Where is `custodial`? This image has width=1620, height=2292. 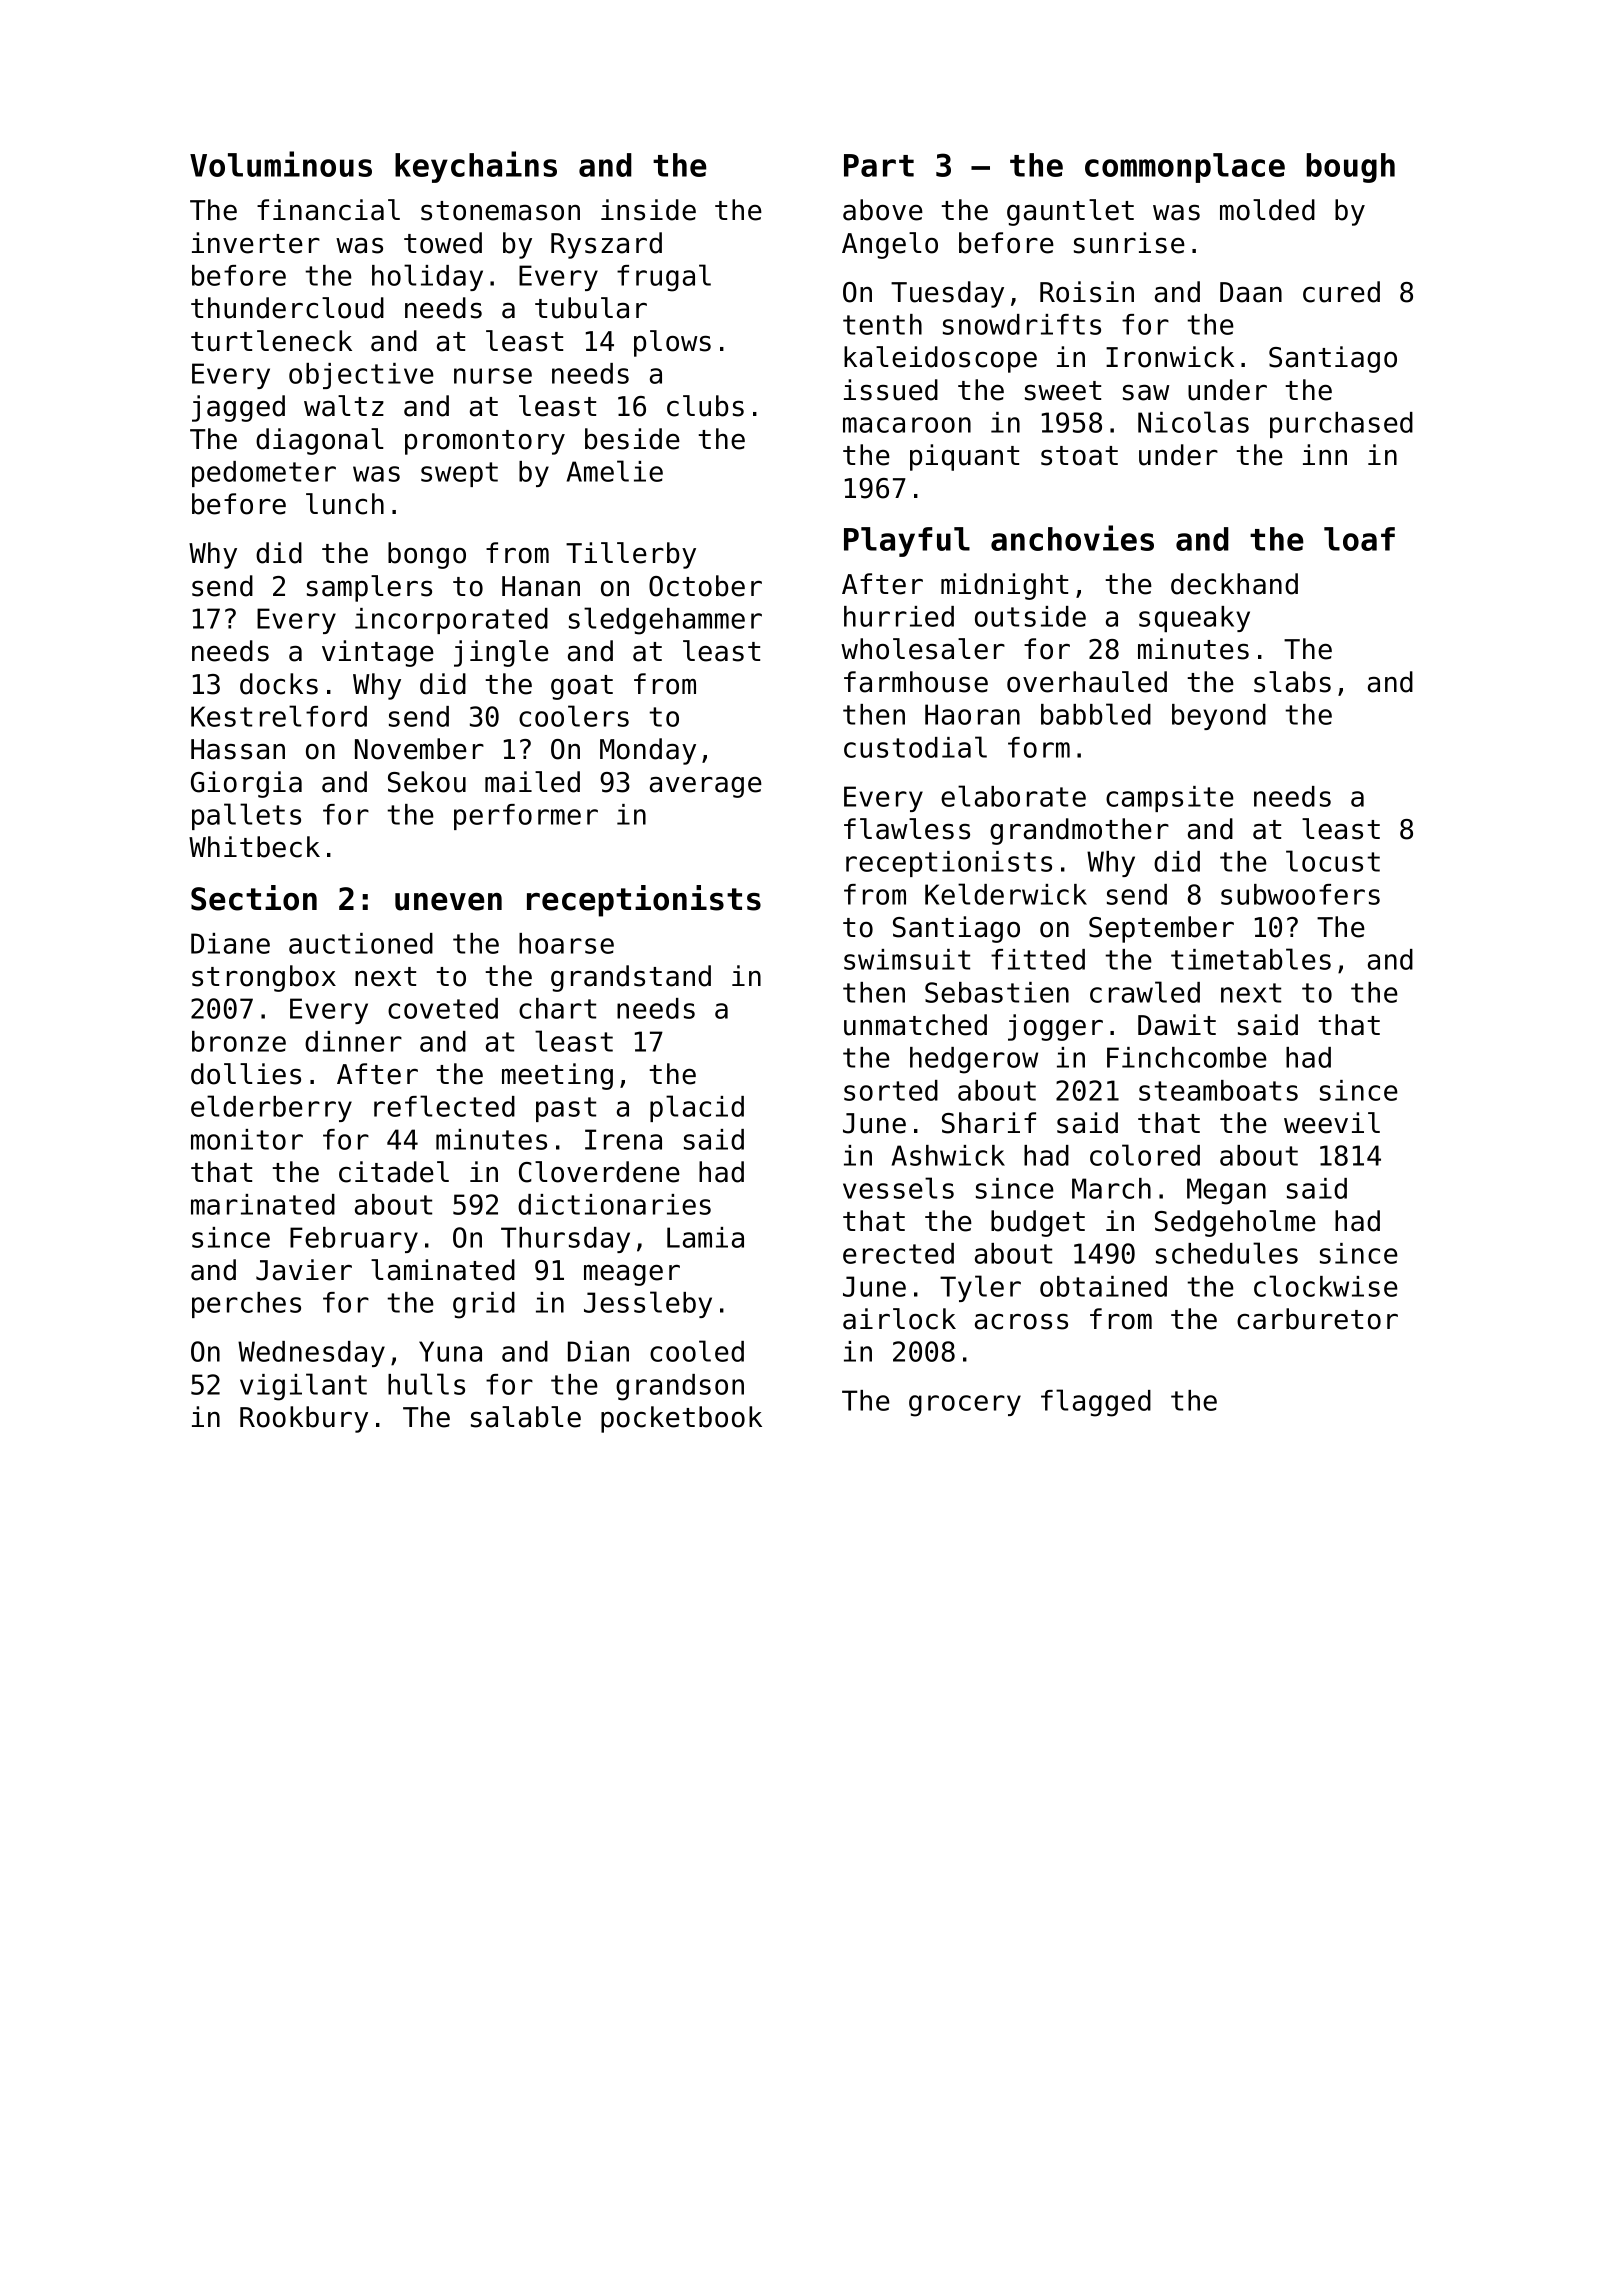 custodial is located at coordinates (915, 747).
